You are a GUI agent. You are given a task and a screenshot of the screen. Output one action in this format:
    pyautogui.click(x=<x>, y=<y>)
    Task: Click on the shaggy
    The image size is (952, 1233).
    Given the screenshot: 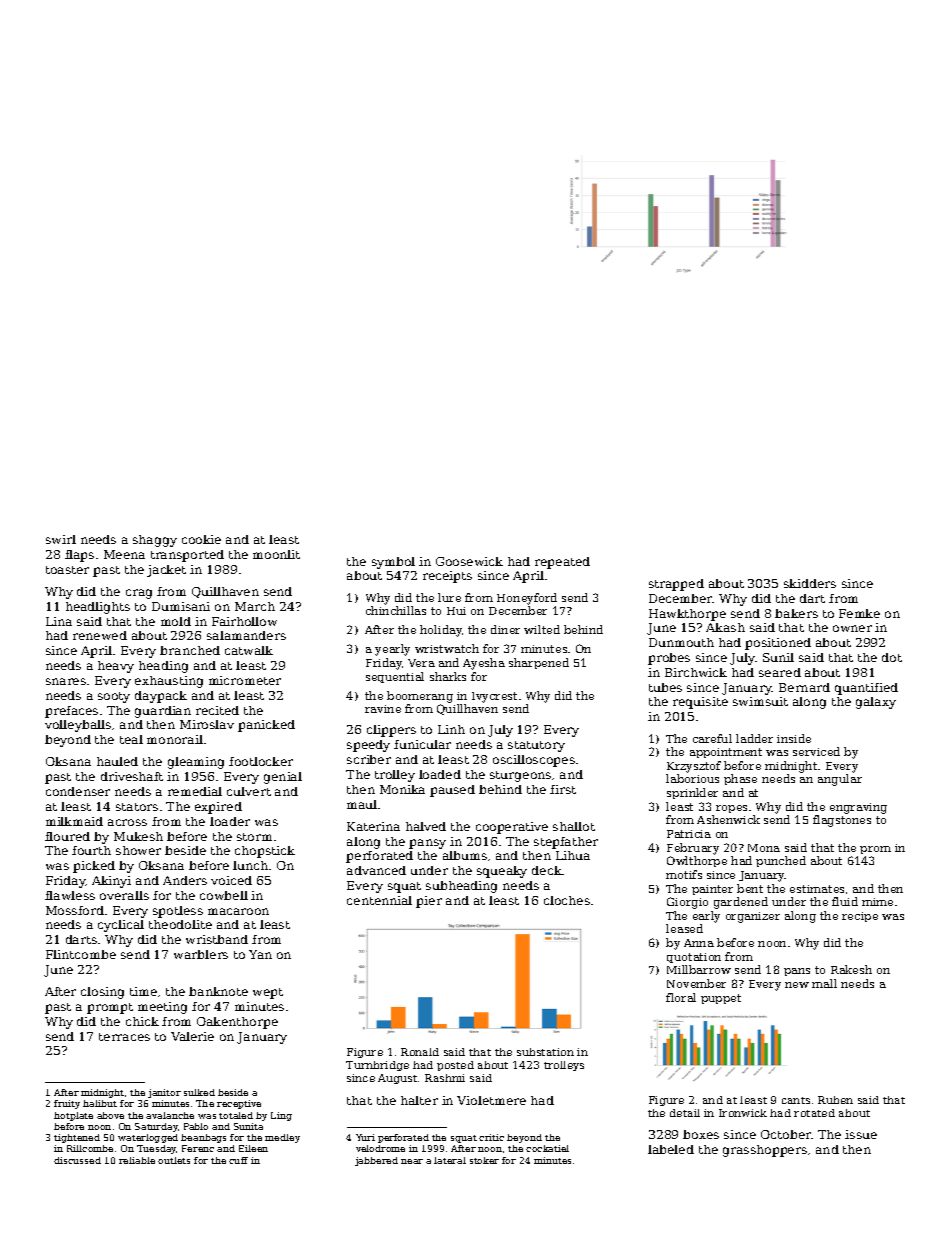 What is the action you would take?
    pyautogui.click(x=155, y=541)
